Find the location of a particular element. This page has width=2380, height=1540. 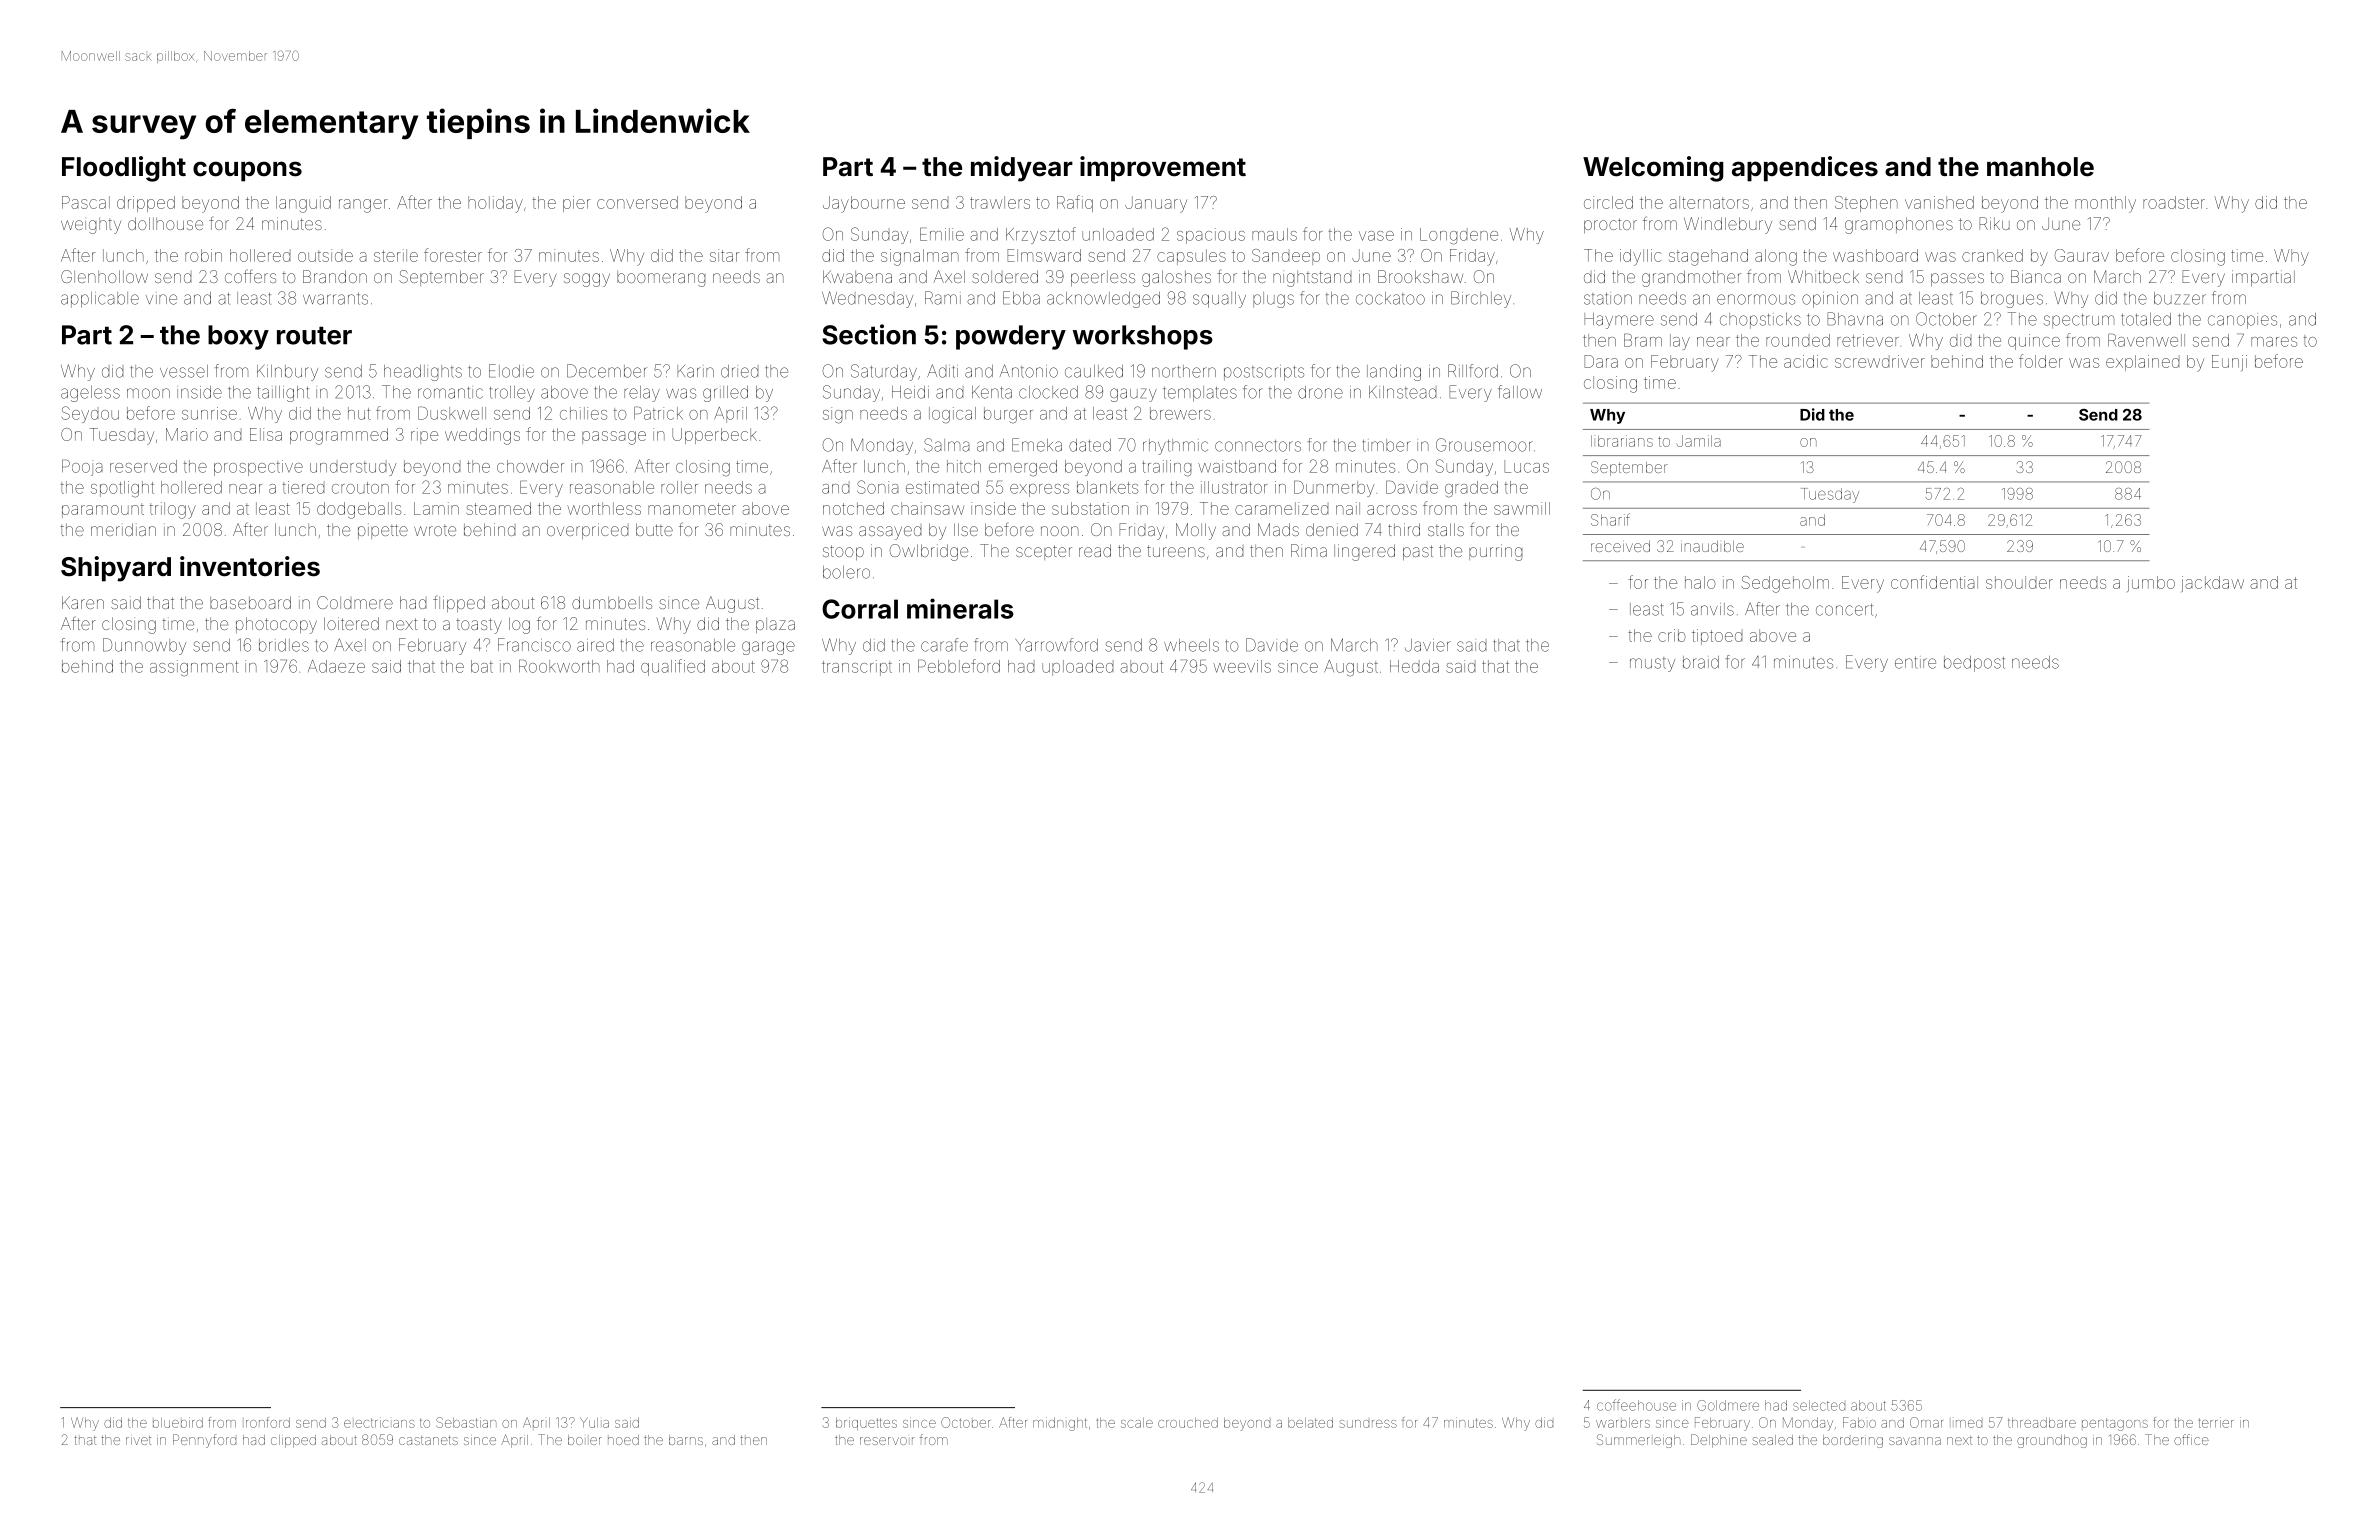

terrier is located at coordinates (2215, 1422).
